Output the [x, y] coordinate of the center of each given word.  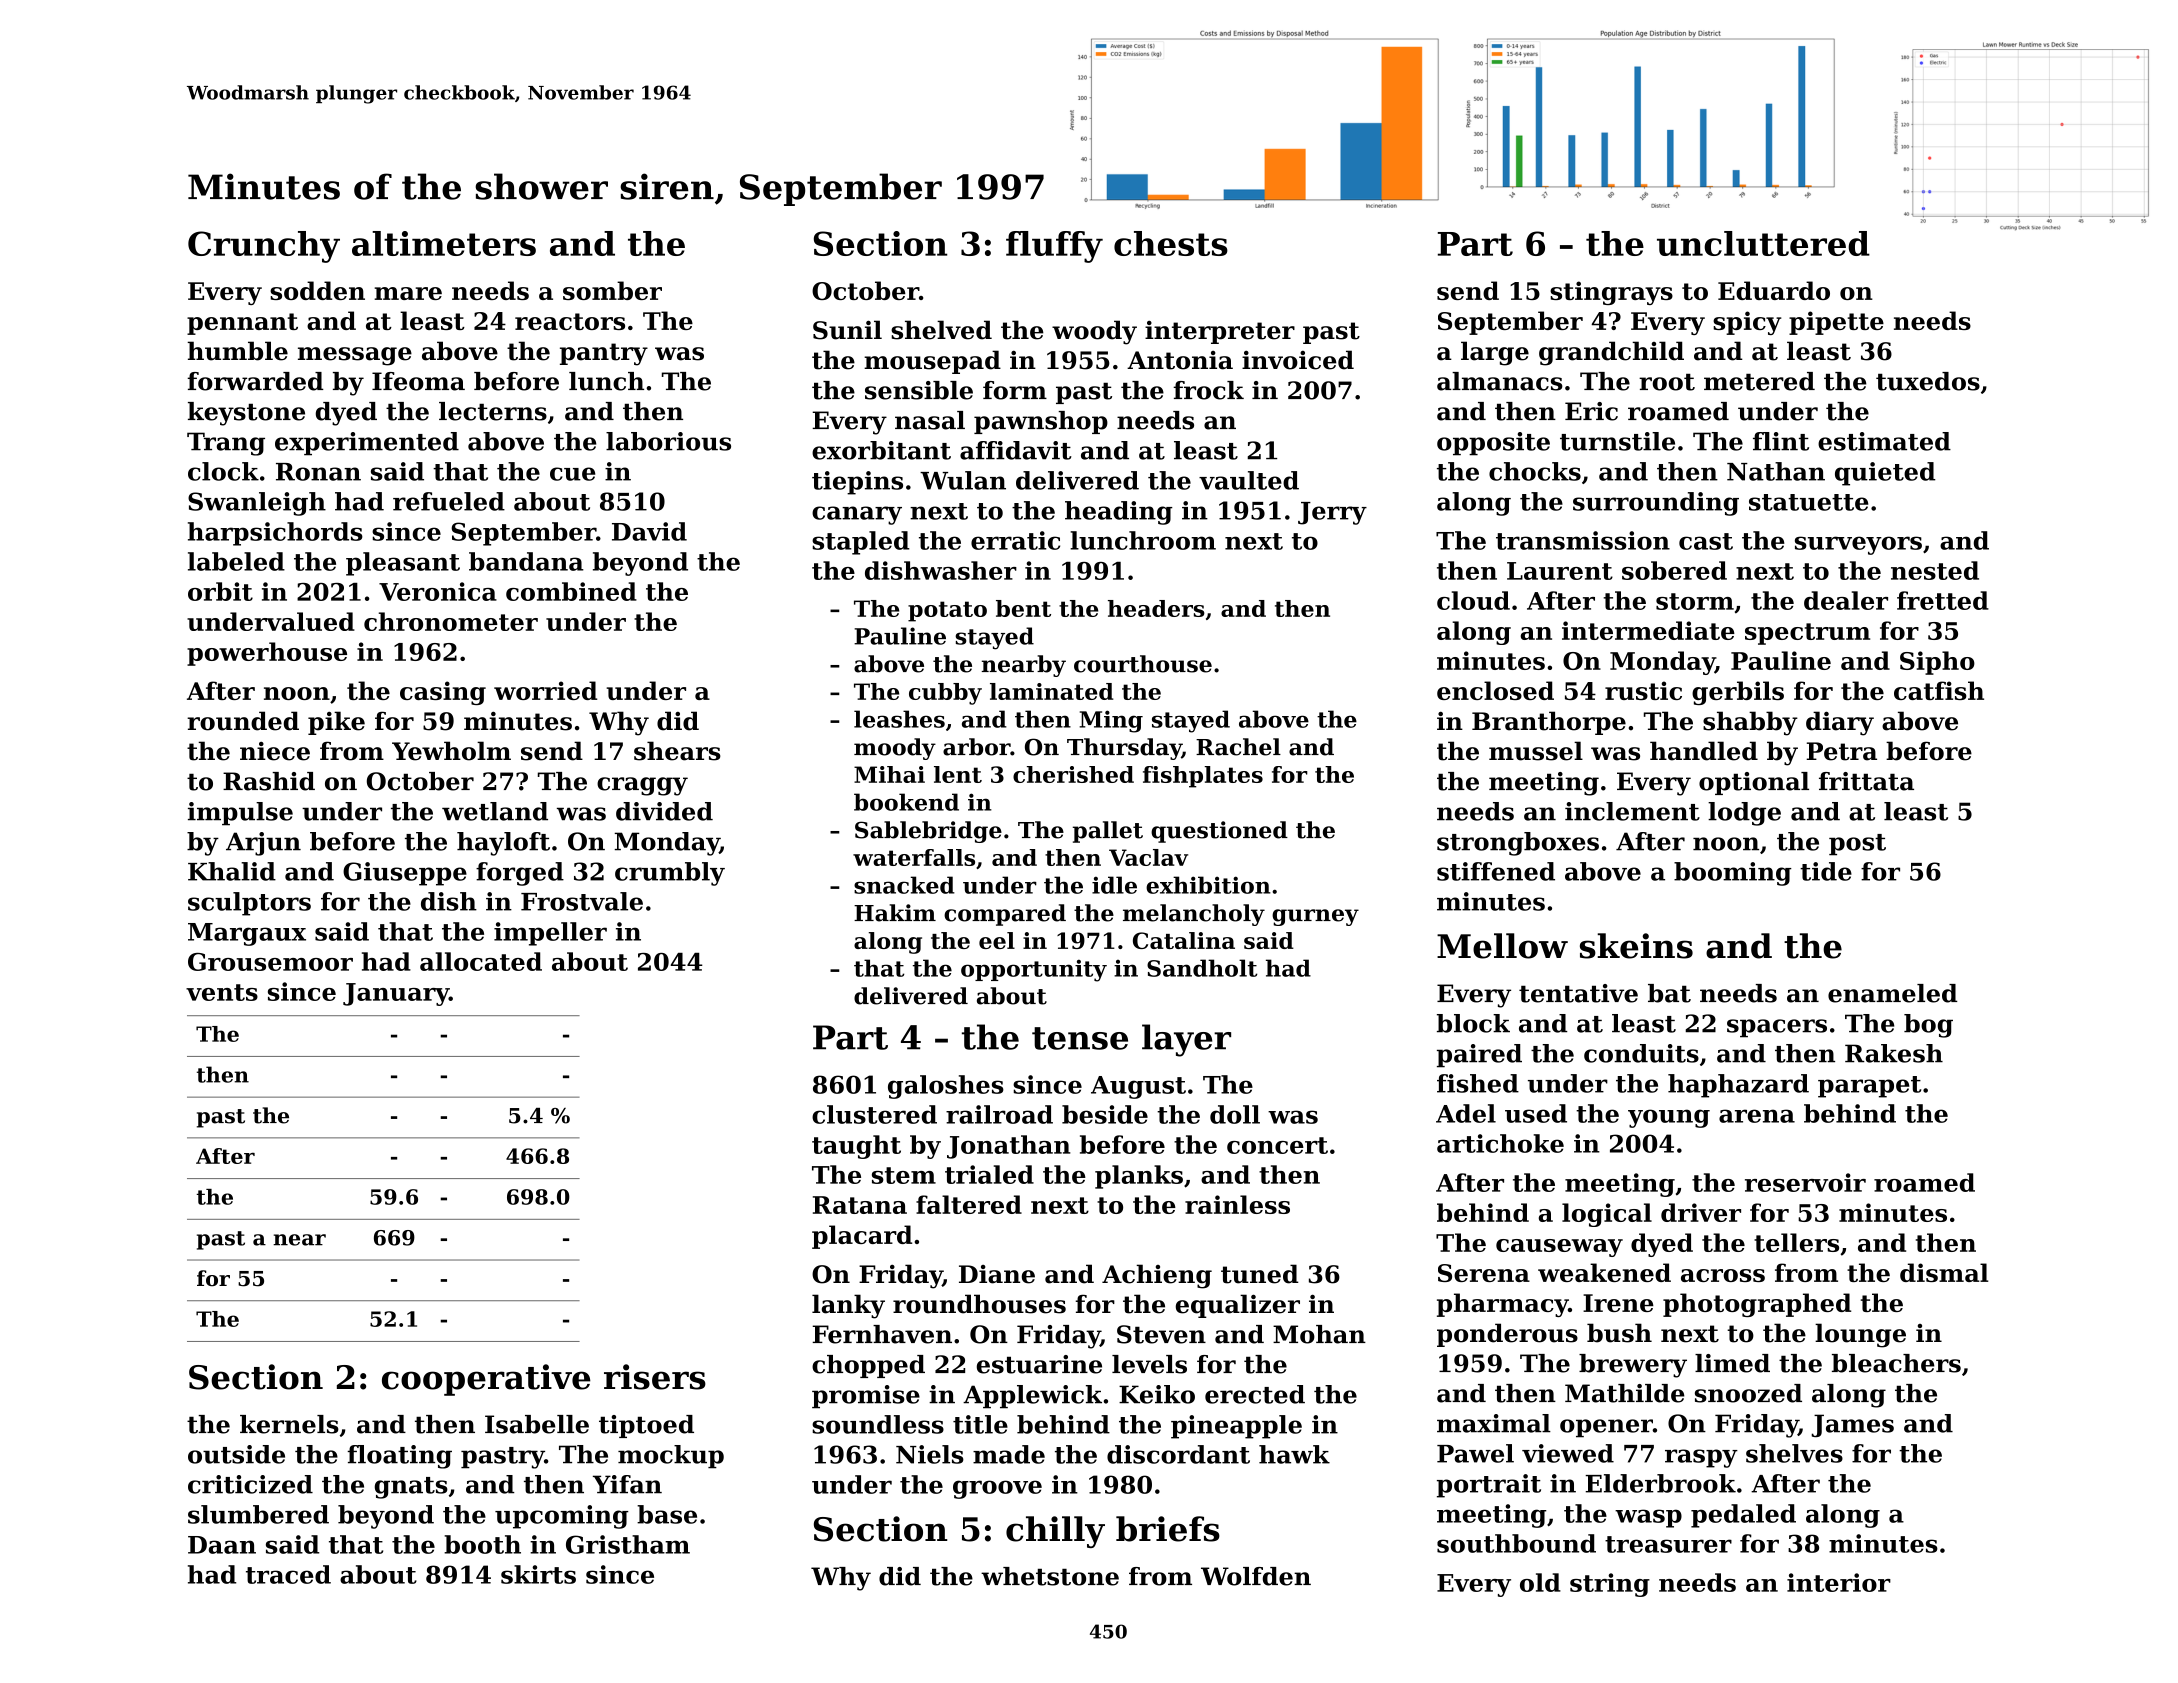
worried [545, 690]
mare [408, 293]
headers [1156, 608]
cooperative [486, 1380]
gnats [411, 1488]
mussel [1536, 751]
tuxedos [1928, 381]
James [1852, 1425]
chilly [1055, 1532]
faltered [969, 1204]
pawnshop [1041, 422]
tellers [1796, 1242]
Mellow [1502, 946]
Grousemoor [270, 962]
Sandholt [1202, 968]
